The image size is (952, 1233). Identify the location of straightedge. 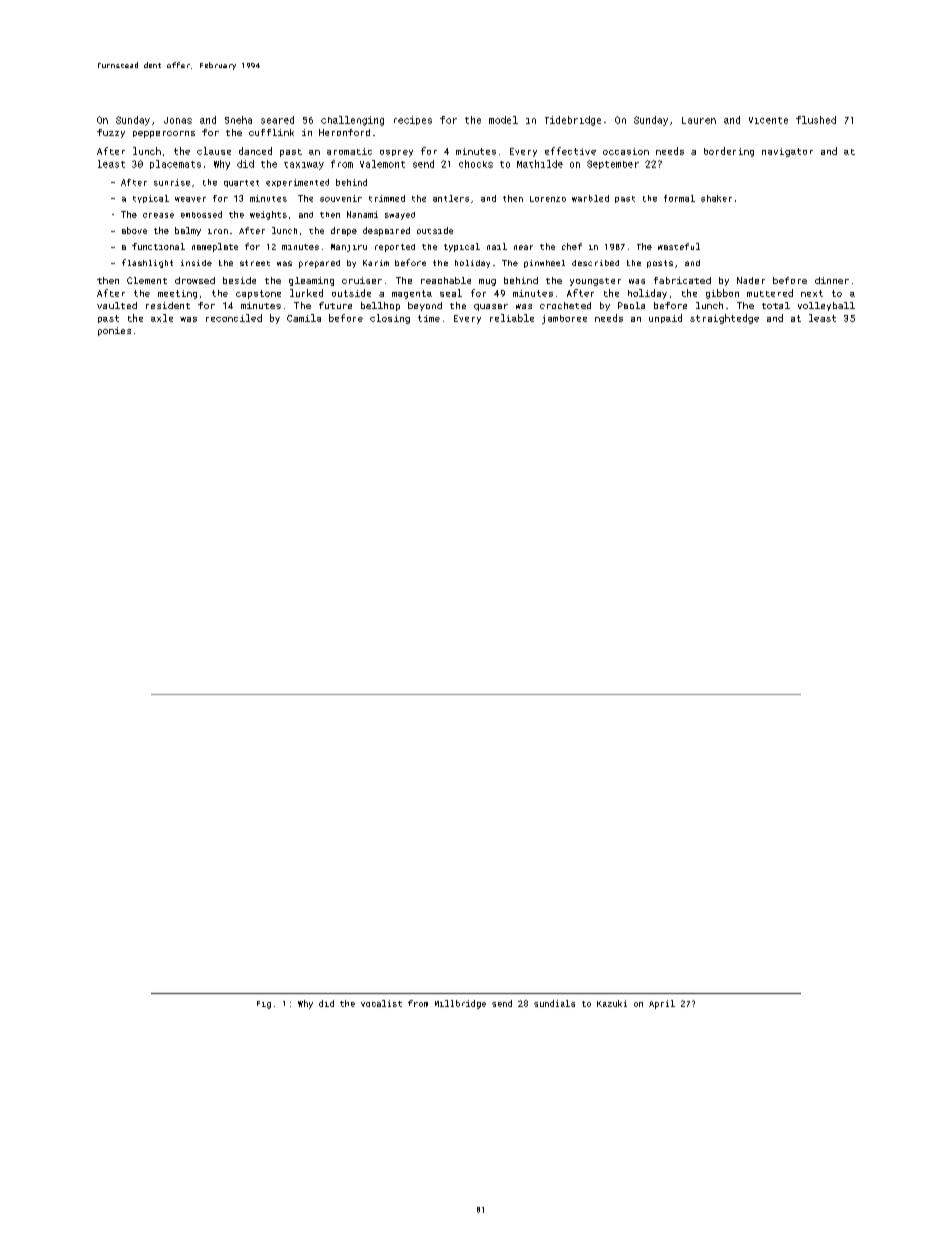
(724, 319).
